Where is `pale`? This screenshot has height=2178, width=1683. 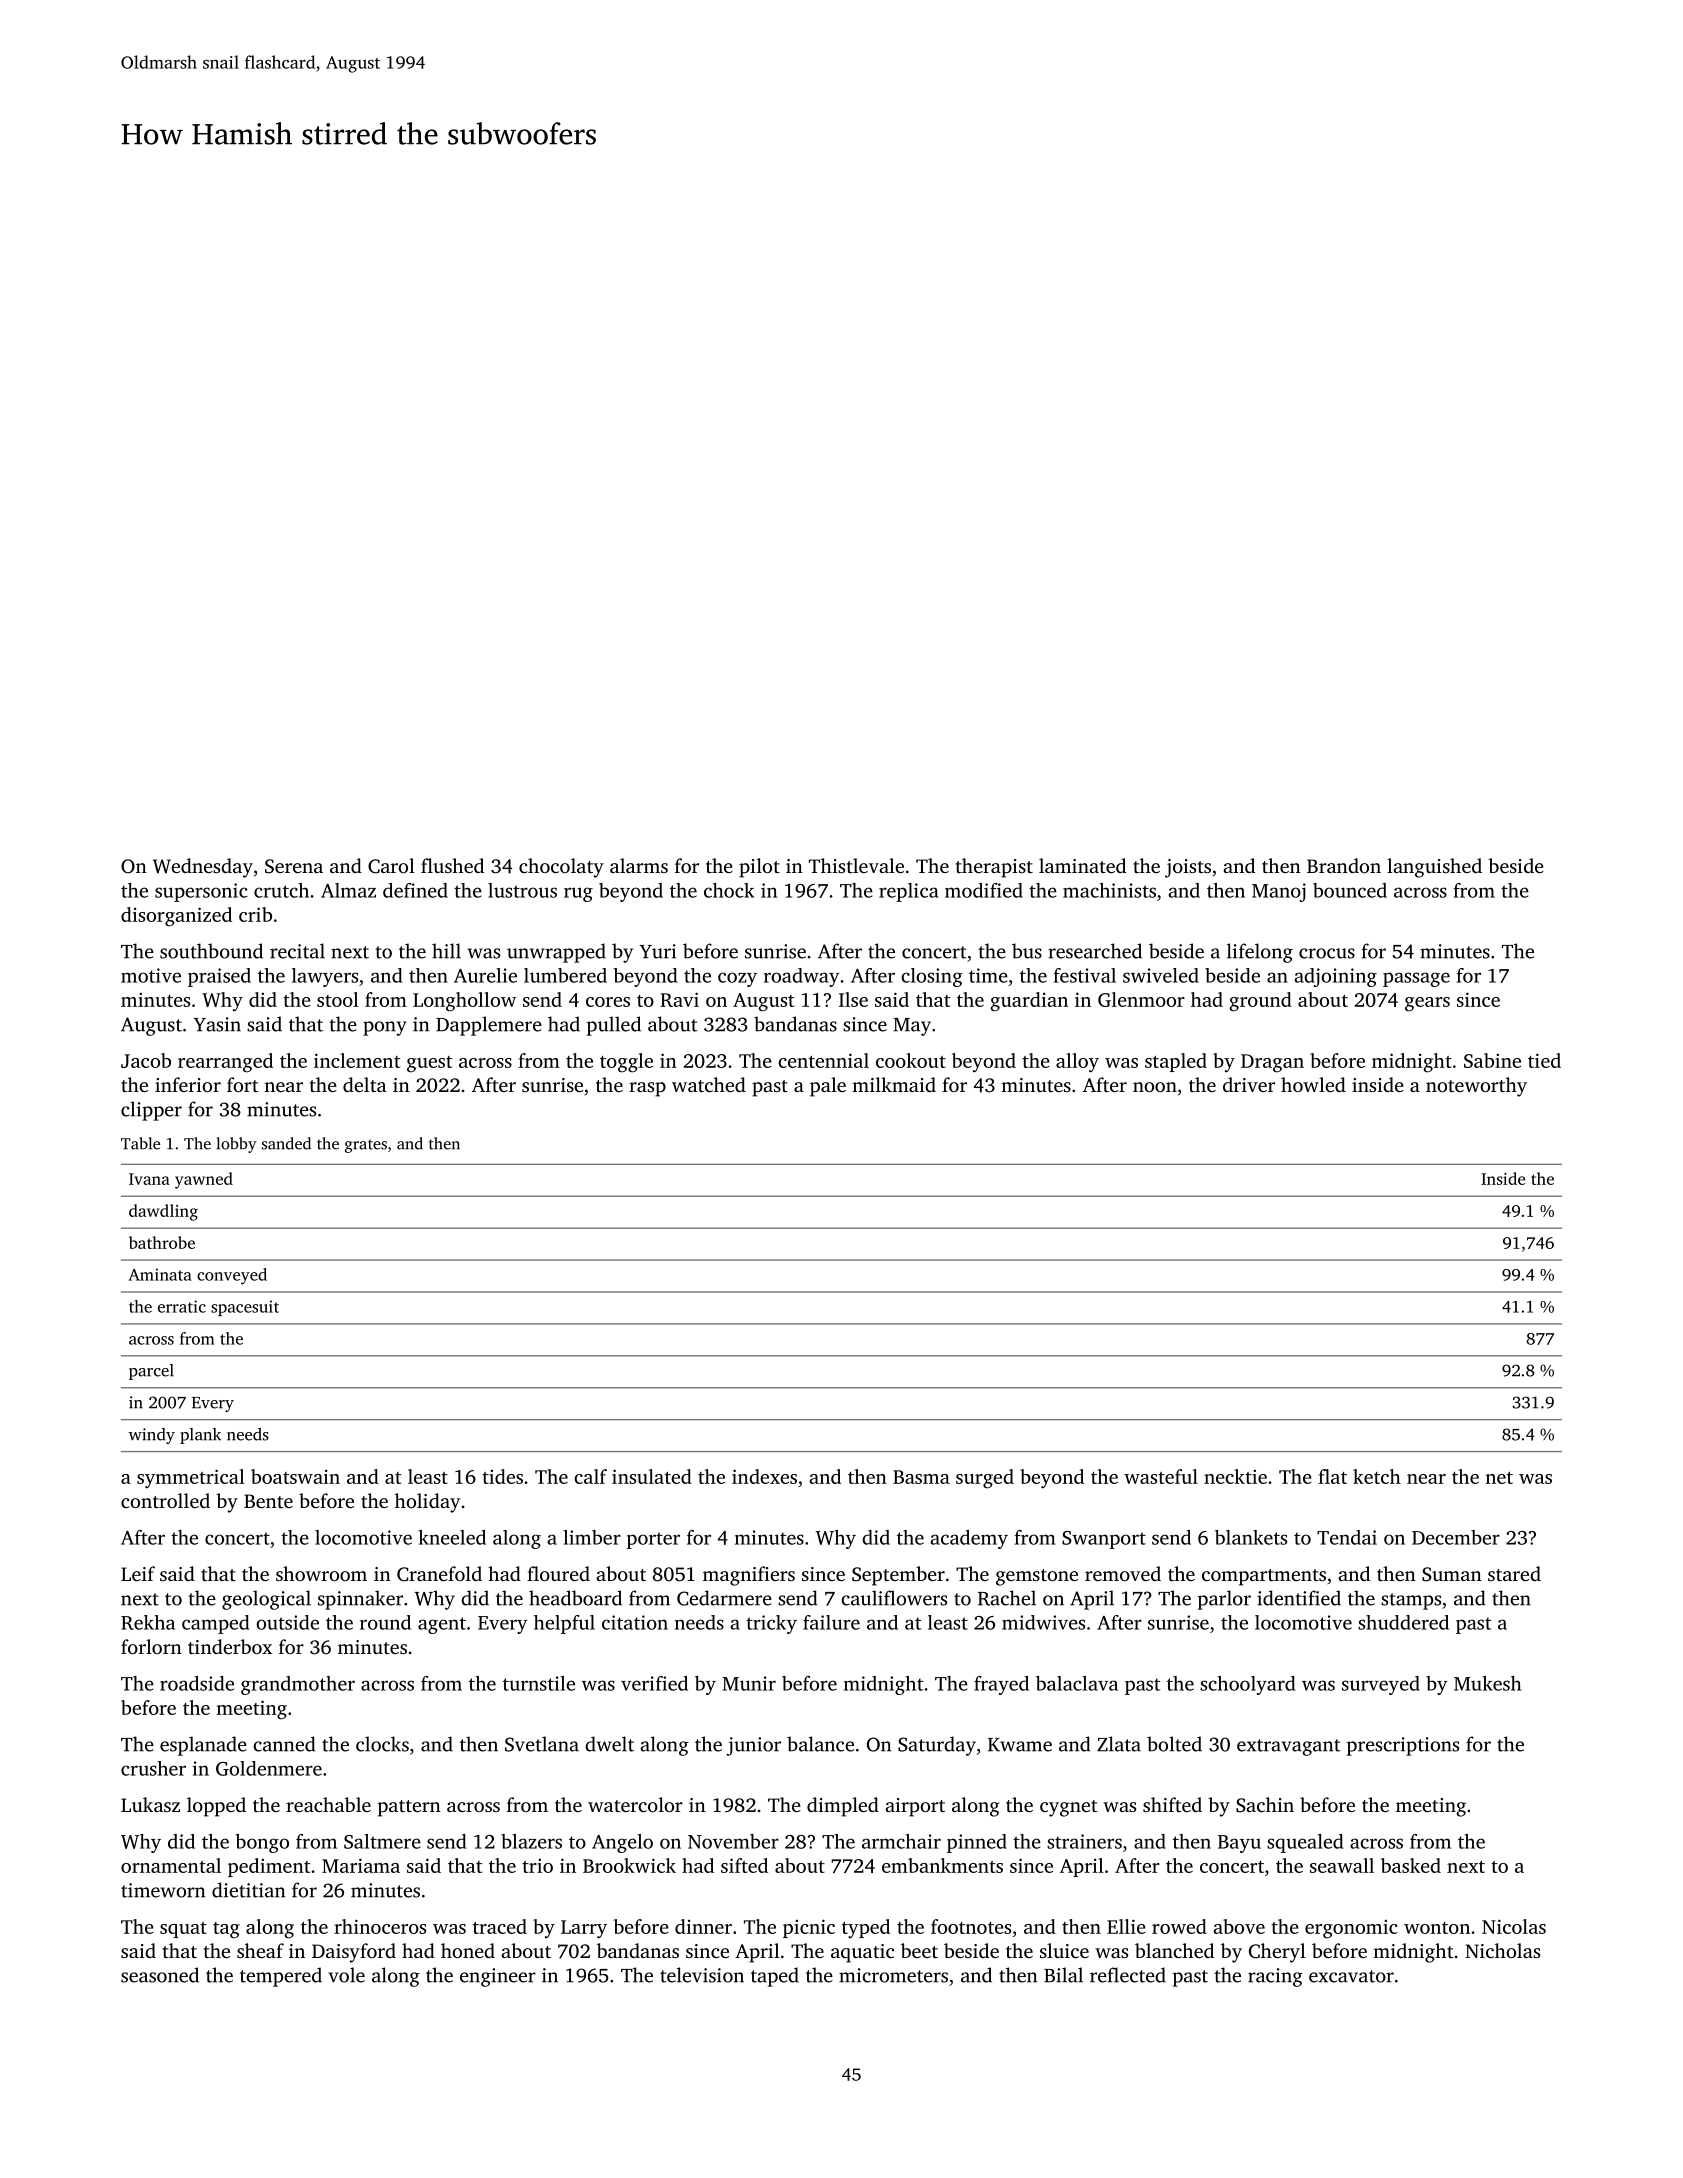
pale is located at coordinates (828, 1087).
